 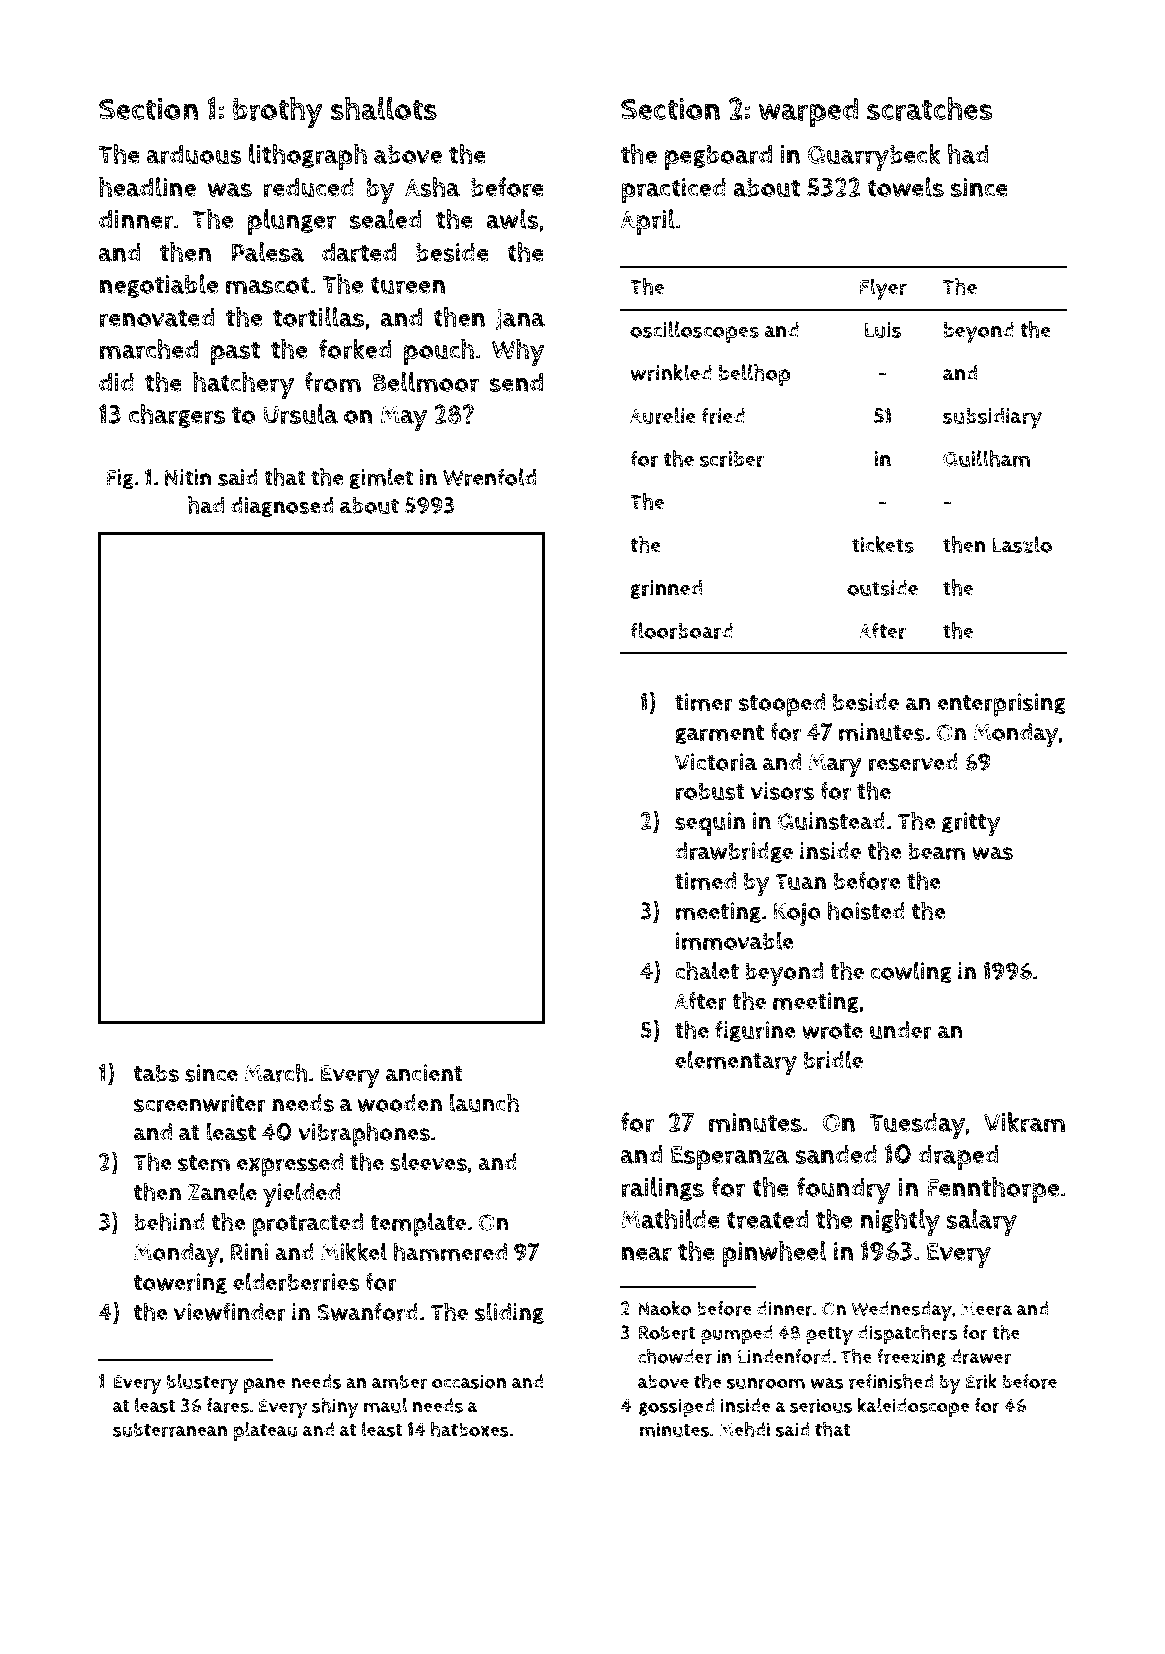 I want to click on Flyer, so click(x=883, y=289).
